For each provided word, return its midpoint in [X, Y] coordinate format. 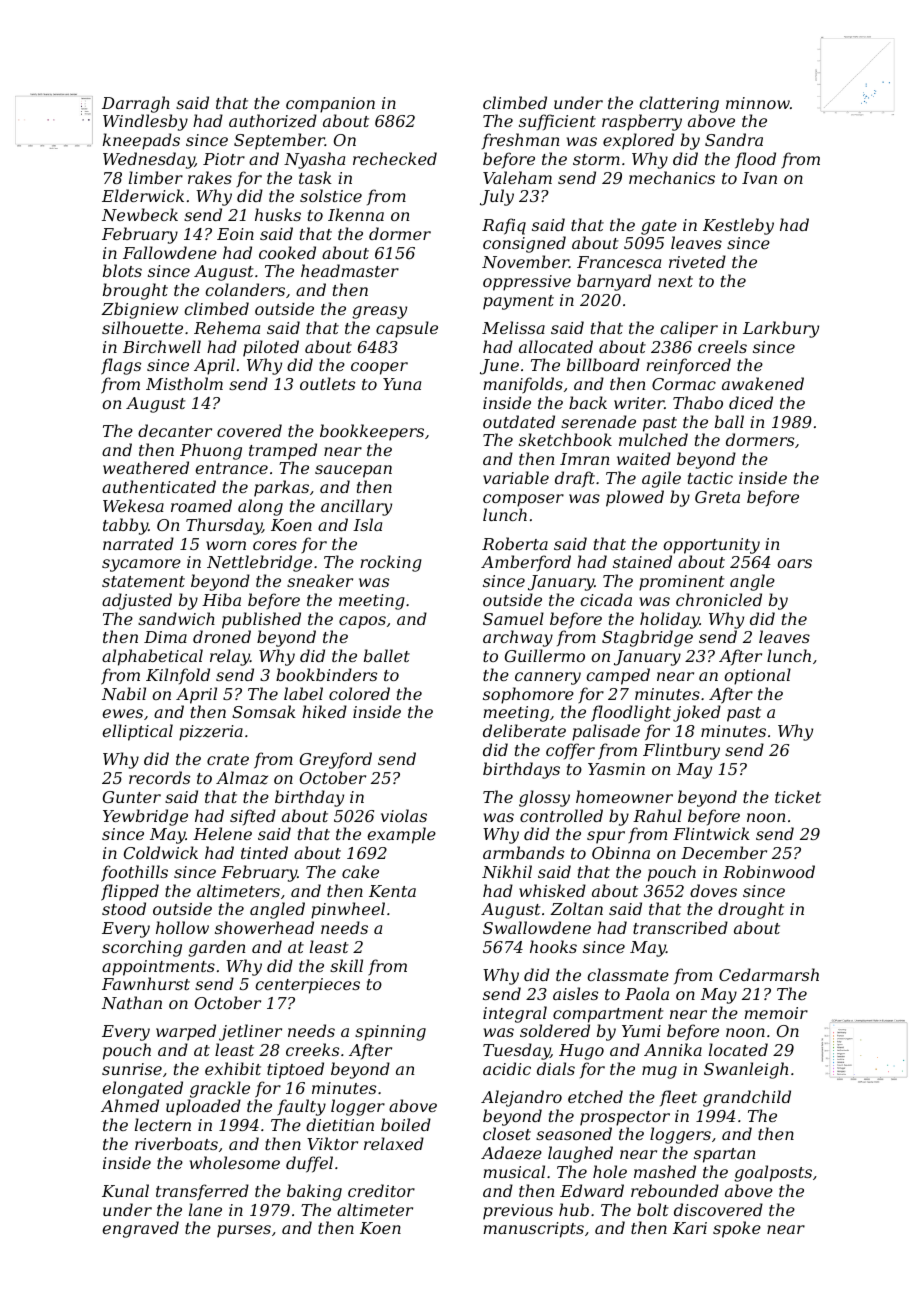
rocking [391, 563]
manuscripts [533, 1230]
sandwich [176, 618]
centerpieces [307, 986]
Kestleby [738, 226]
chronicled [719, 599]
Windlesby [145, 122]
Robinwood [769, 871]
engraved [140, 1229]
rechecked [395, 158]
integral [515, 1014]
